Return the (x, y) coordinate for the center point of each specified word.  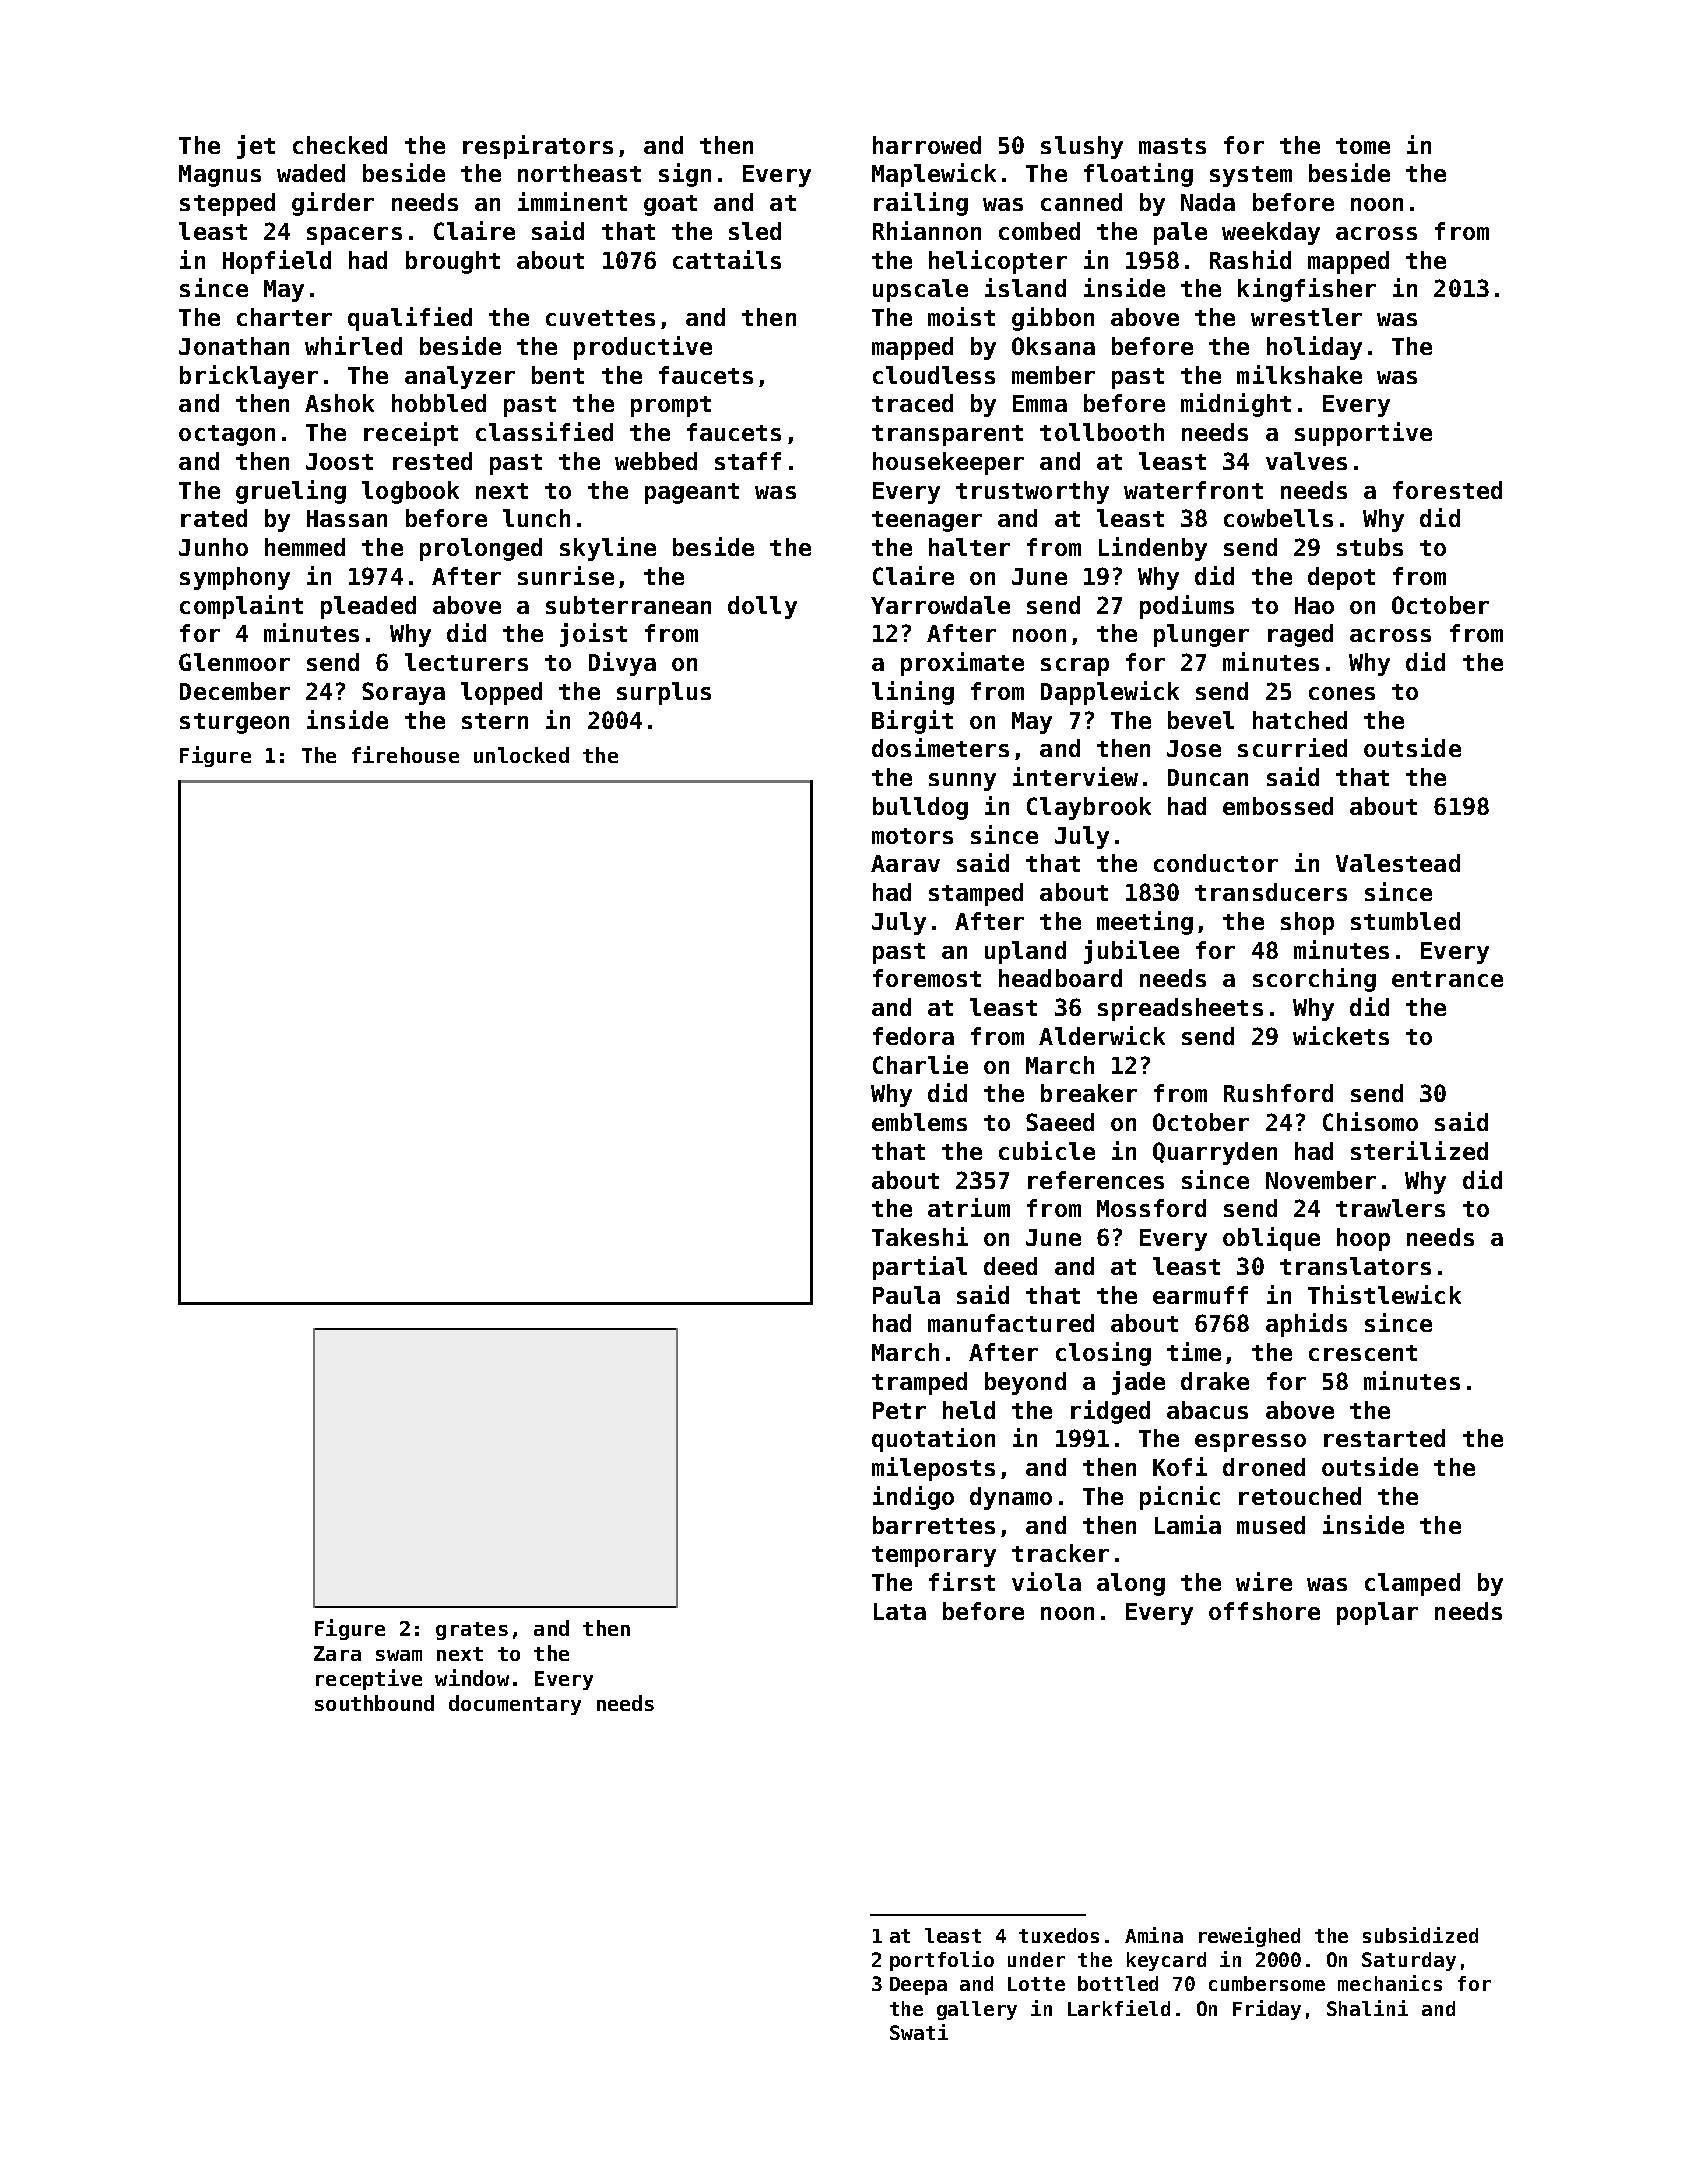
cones (1342, 693)
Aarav (905, 863)
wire (1264, 1581)
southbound (374, 1703)
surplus (664, 693)
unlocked (521, 755)
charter (284, 317)
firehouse (405, 754)
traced (912, 403)
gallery (977, 2010)
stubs (1370, 547)
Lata (900, 1611)
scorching (1314, 980)
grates (472, 1631)
